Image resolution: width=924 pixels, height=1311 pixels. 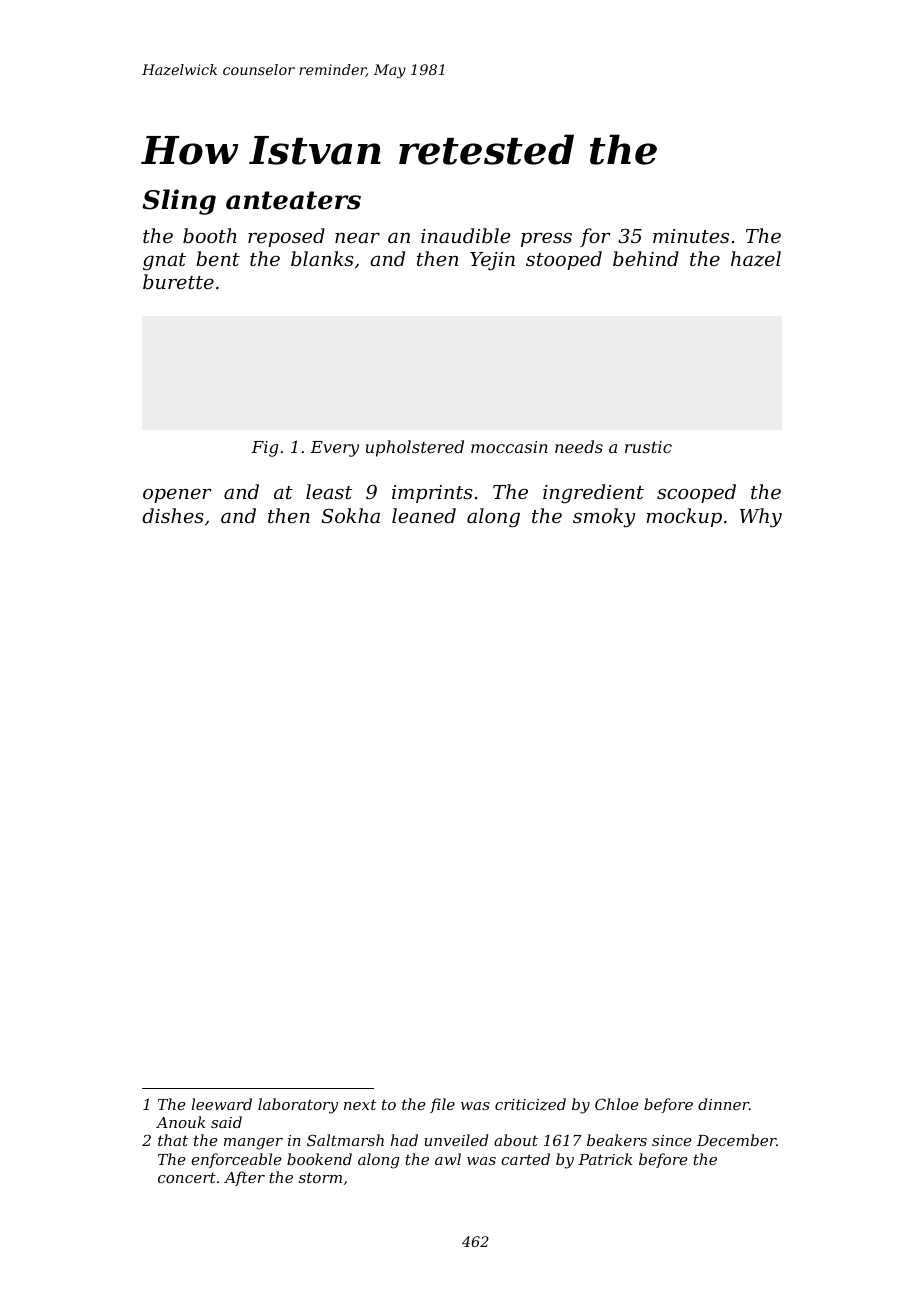 I want to click on smoky, so click(x=604, y=518).
